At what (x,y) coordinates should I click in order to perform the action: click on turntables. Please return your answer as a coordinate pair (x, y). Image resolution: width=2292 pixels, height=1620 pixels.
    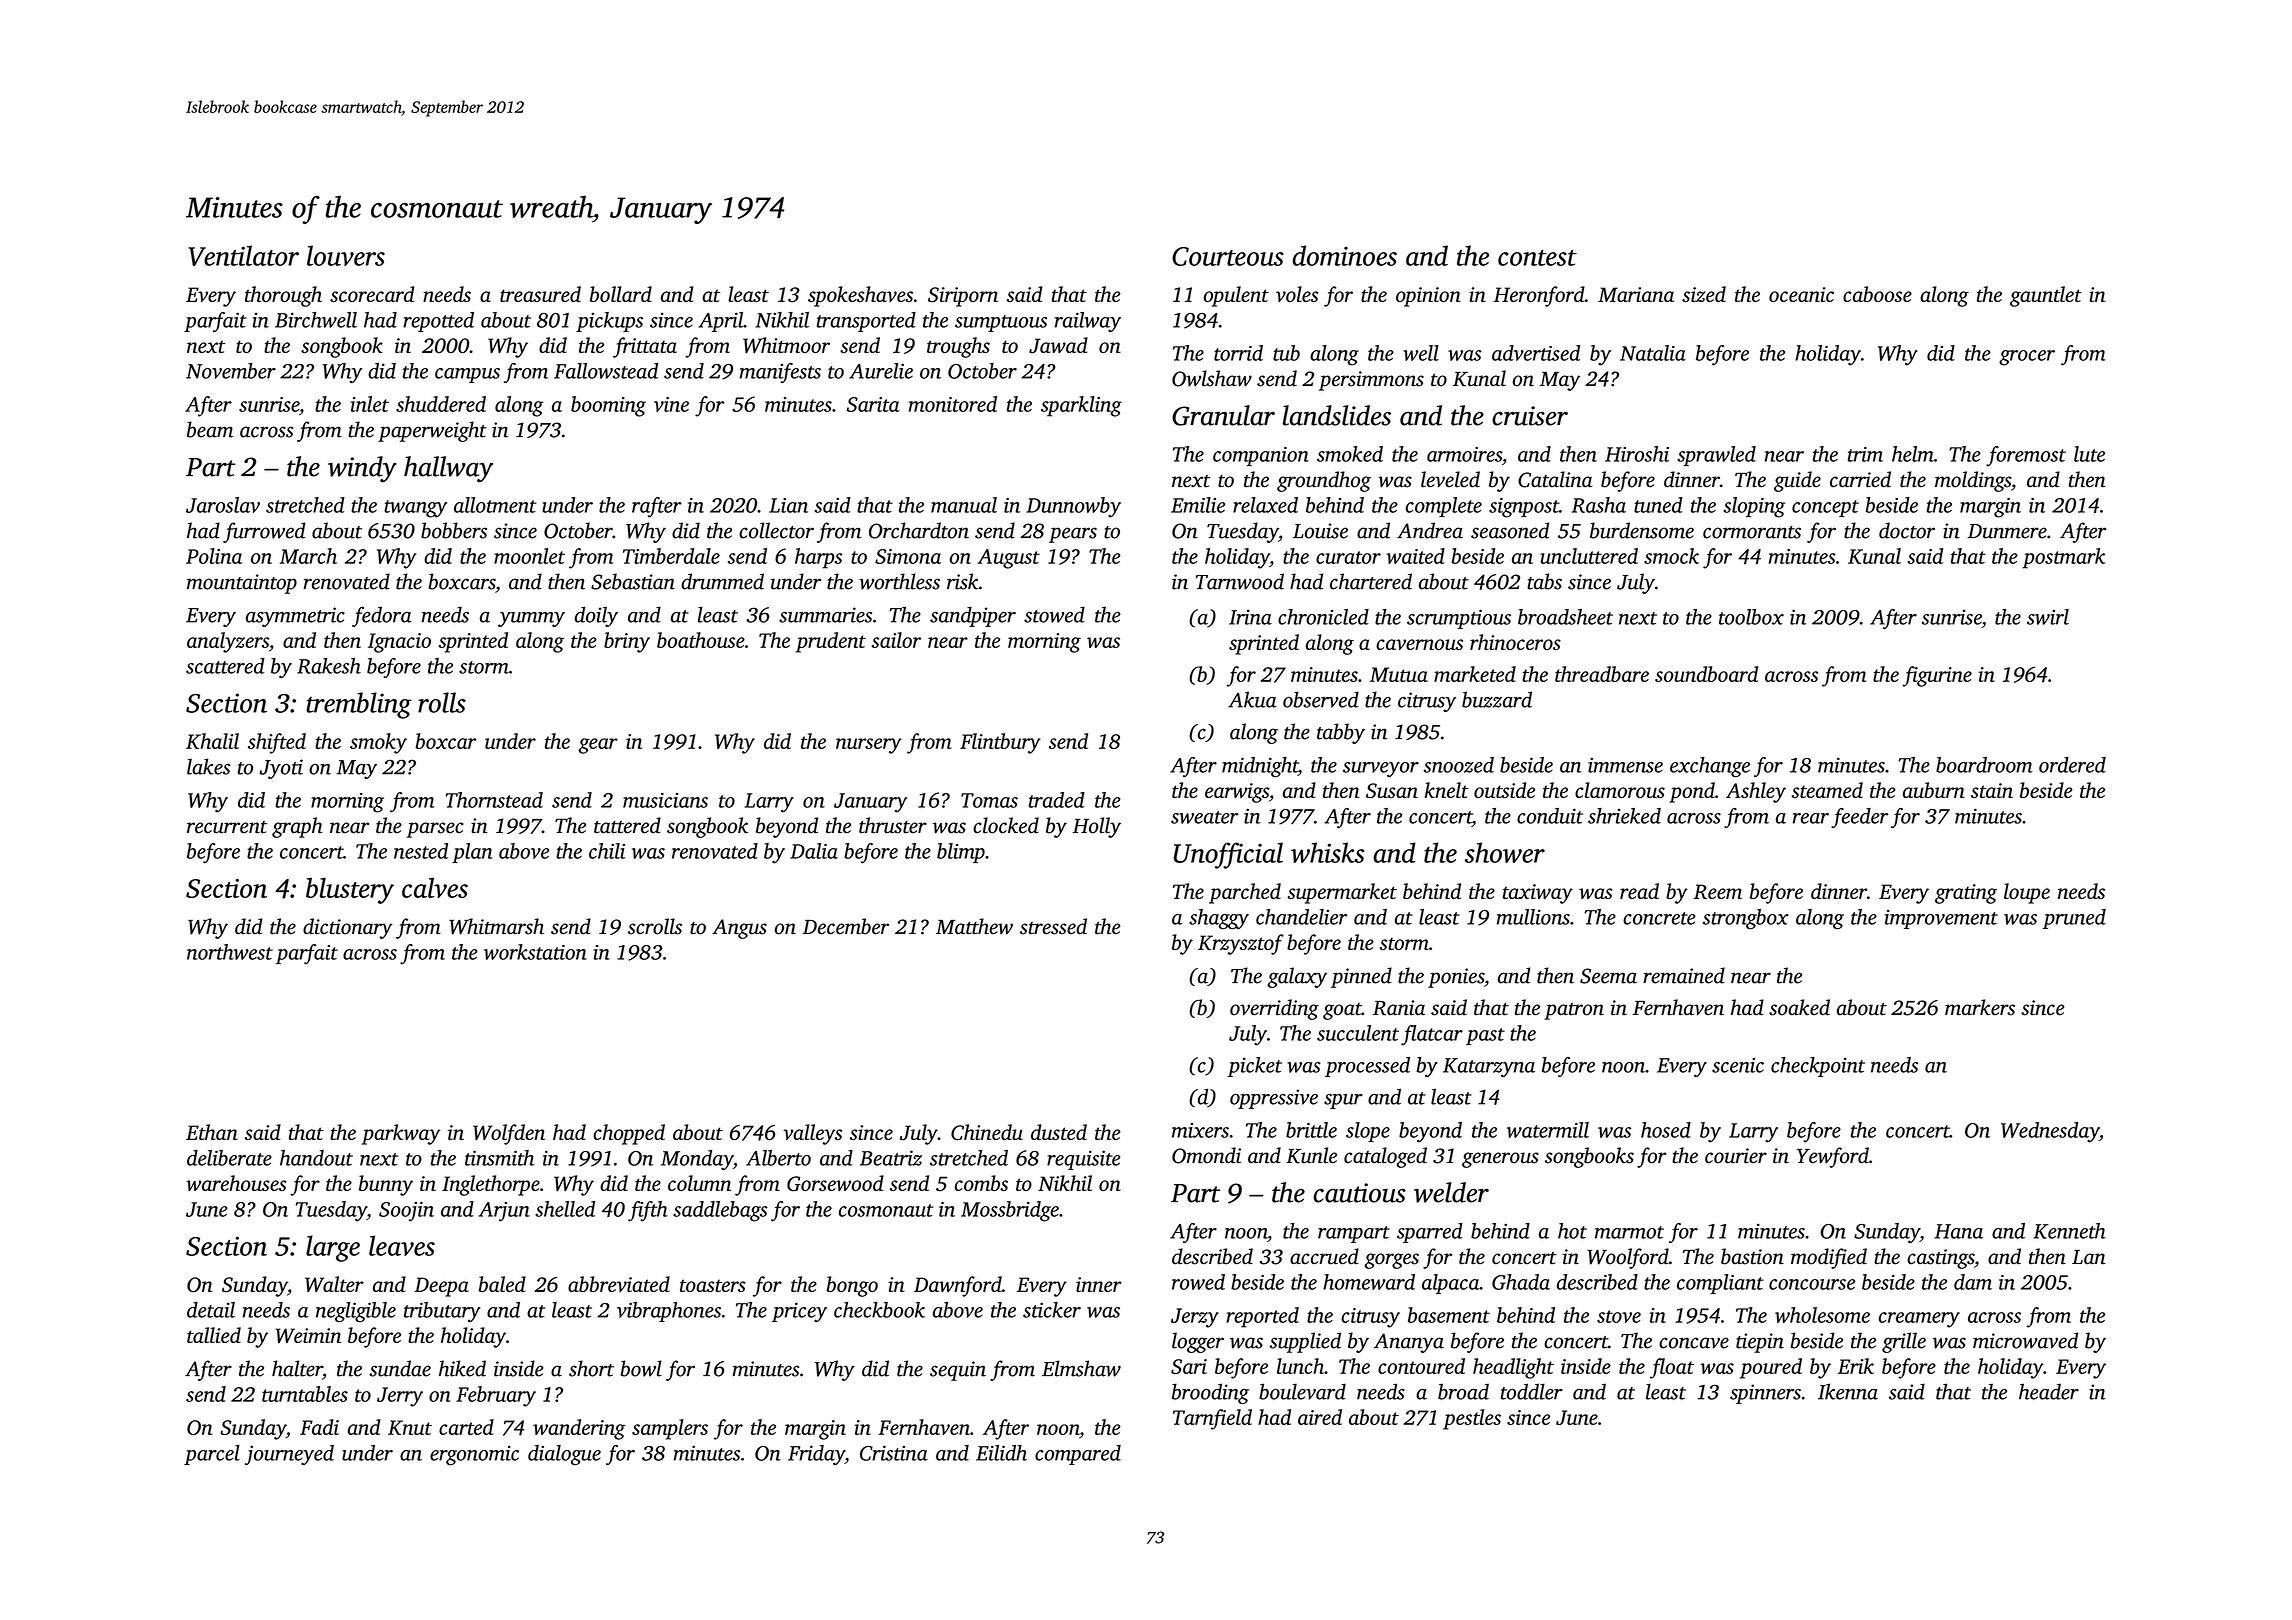
    Looking at the image, I should click on (305, 1394).
